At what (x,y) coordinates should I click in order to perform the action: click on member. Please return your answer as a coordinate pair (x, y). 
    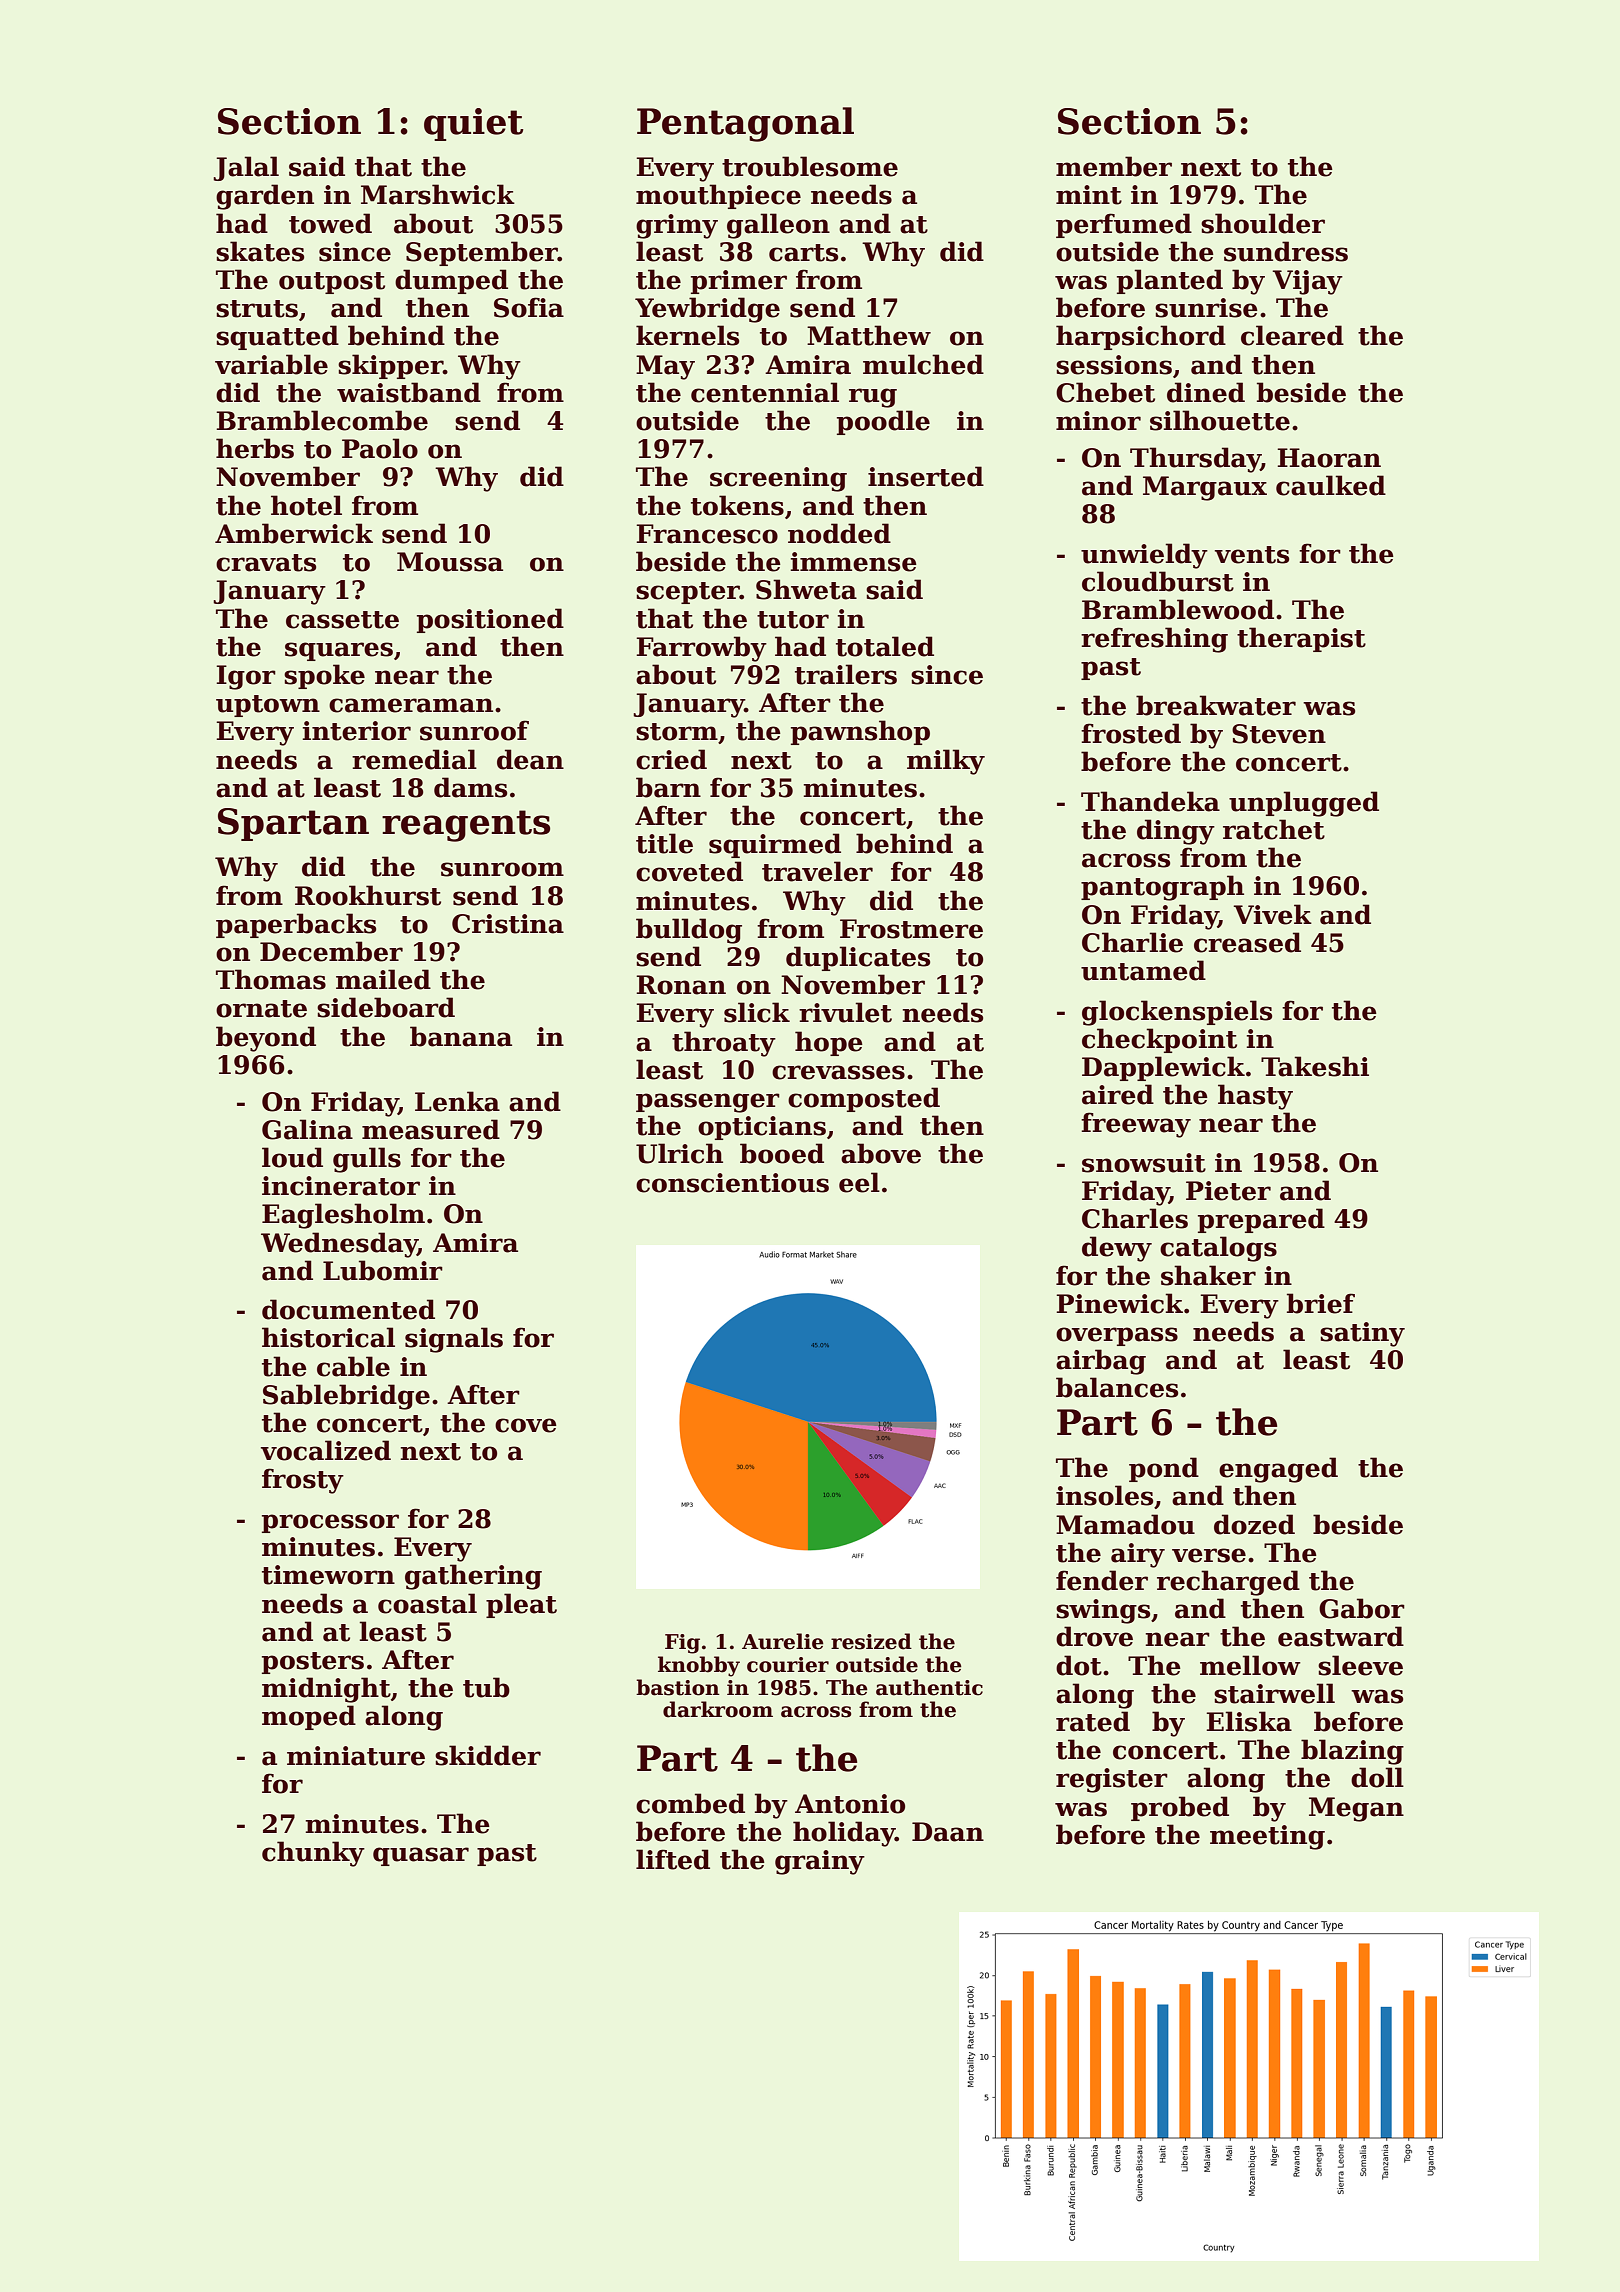
    Looking at the image, I should click on (1114, 166).
